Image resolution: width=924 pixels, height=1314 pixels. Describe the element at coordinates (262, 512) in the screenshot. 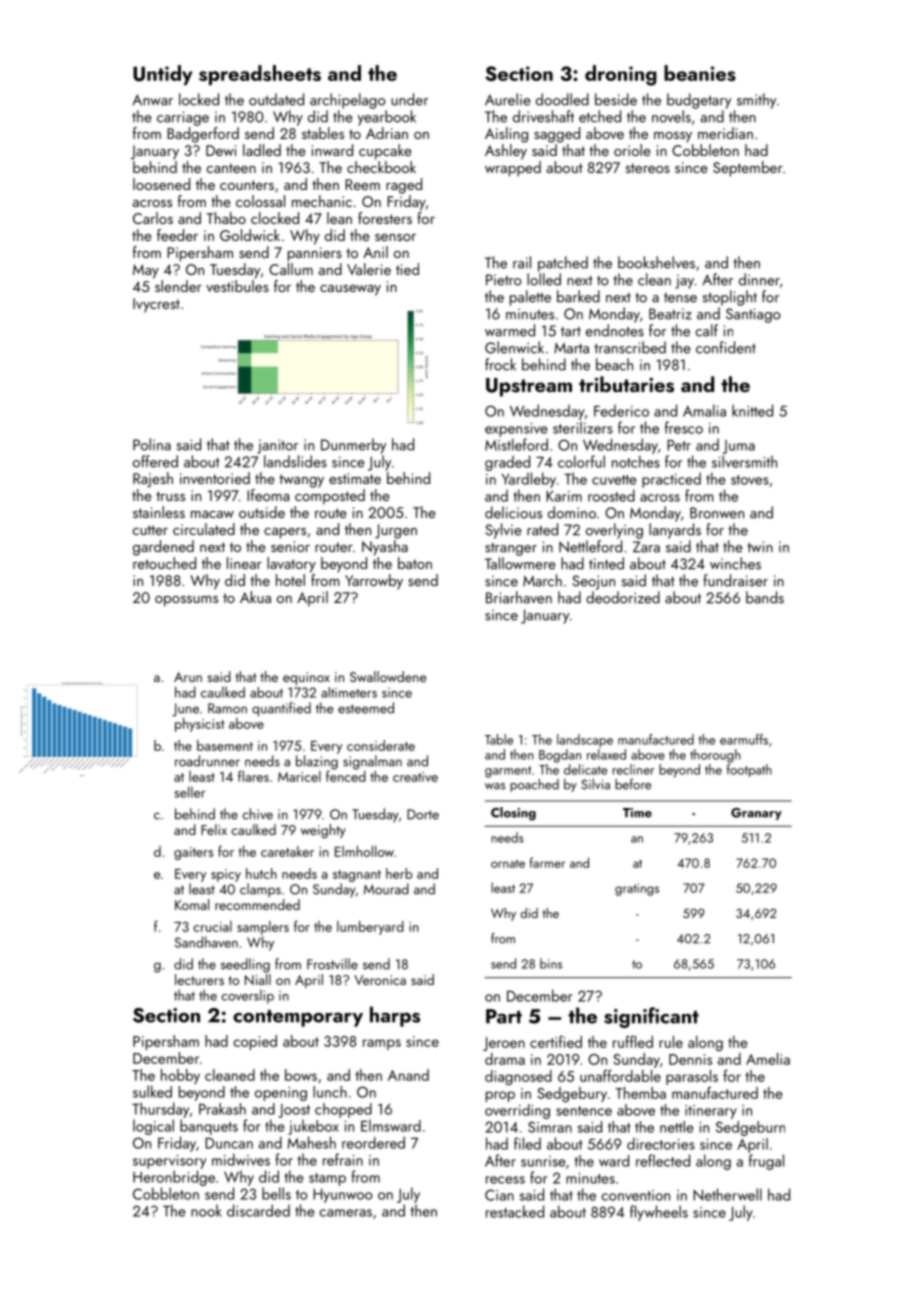

I see `outside` at that location.
